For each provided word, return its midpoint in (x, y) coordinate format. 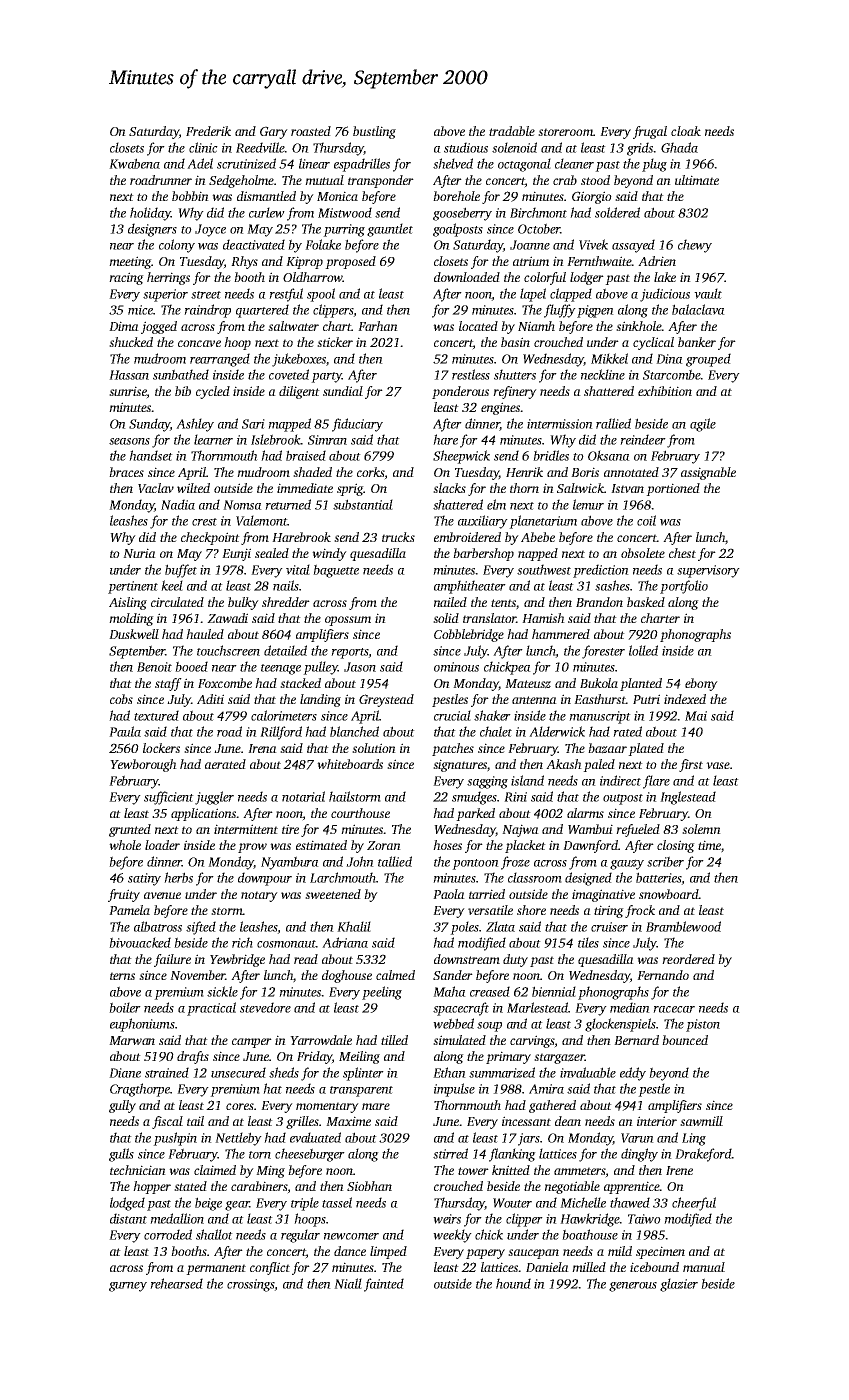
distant (128, 1218)
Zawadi (227, 618)
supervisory (708, 571)
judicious (665, 295)
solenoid (514, 147)
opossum (348, 621)
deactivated (254, 244)
